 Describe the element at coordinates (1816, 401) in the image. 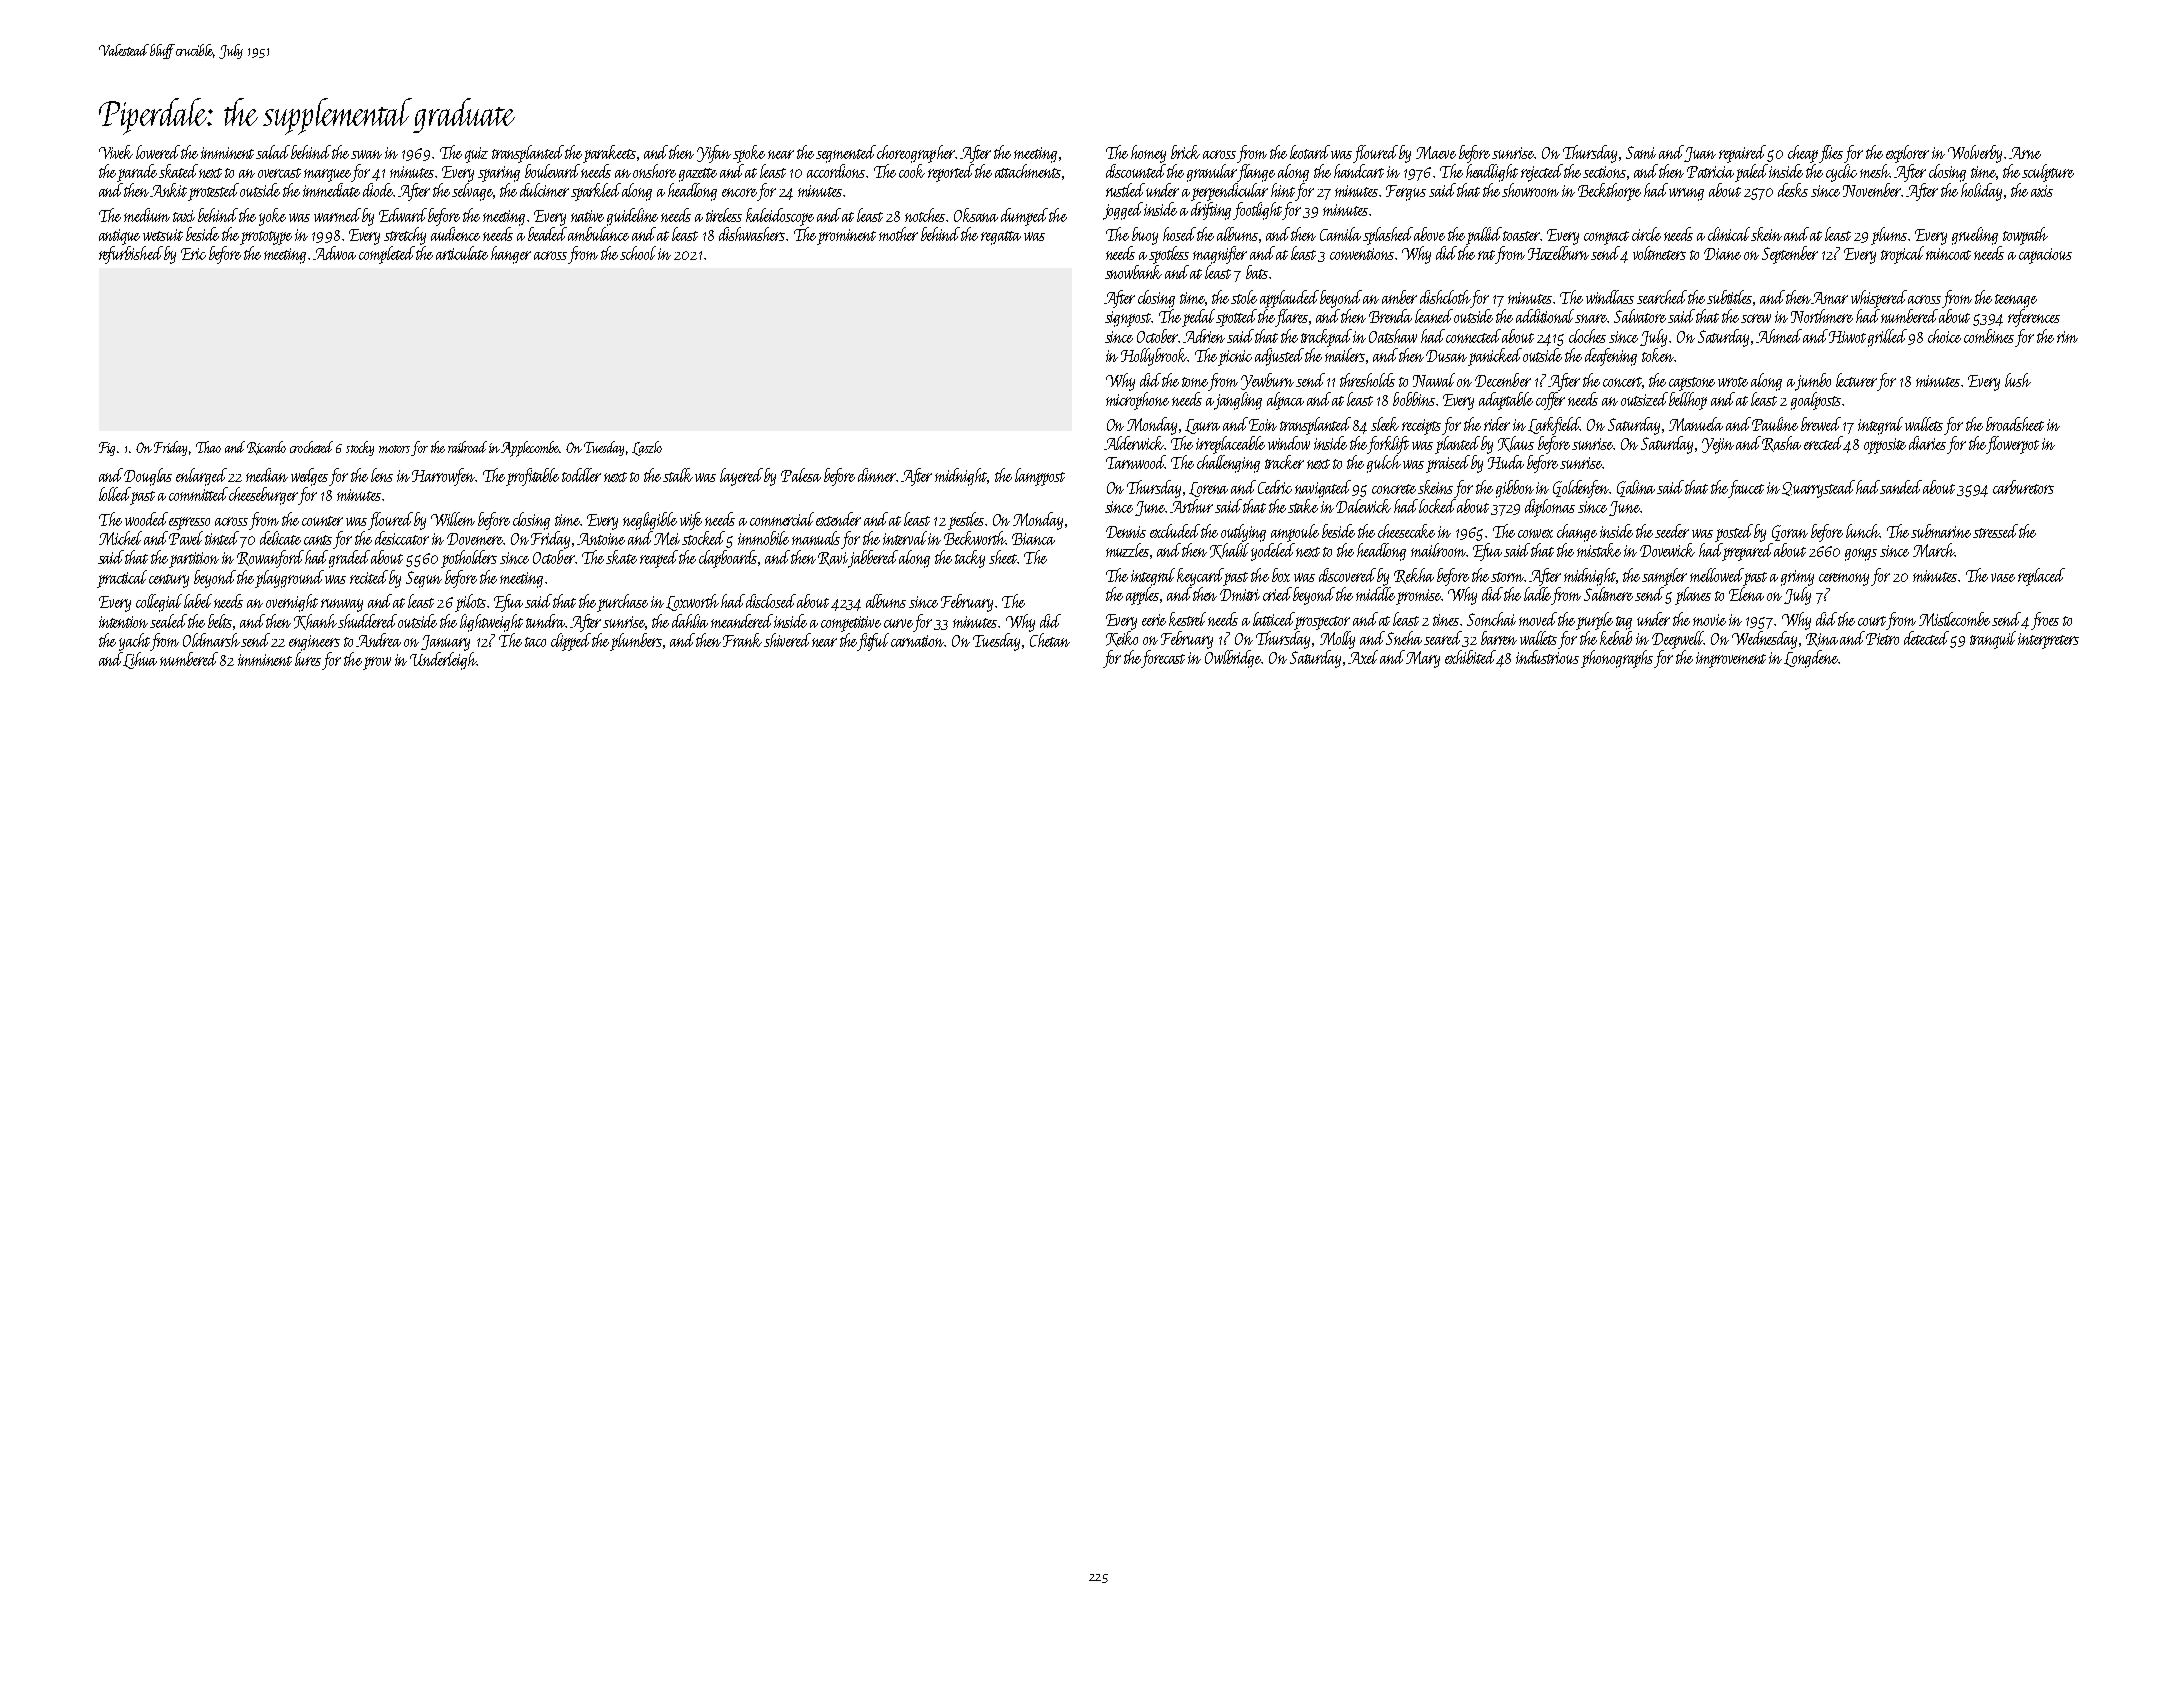

I see `goalposts` at that location.
